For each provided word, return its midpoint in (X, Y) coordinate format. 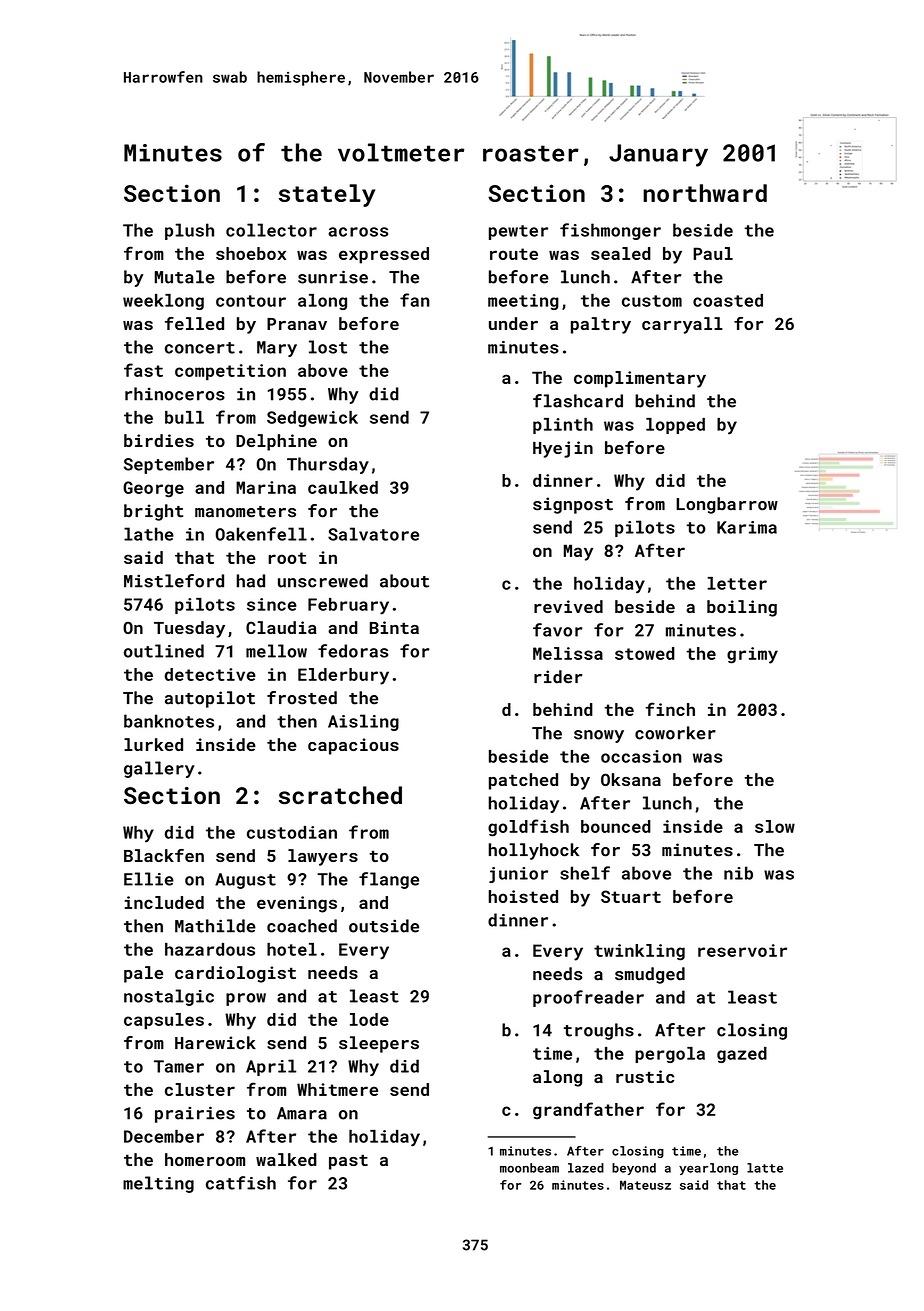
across (358, 232)
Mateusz (645, 1185)
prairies (195, 1114)
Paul (713, 253)
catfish (241, 1183)
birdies (159, 440)
